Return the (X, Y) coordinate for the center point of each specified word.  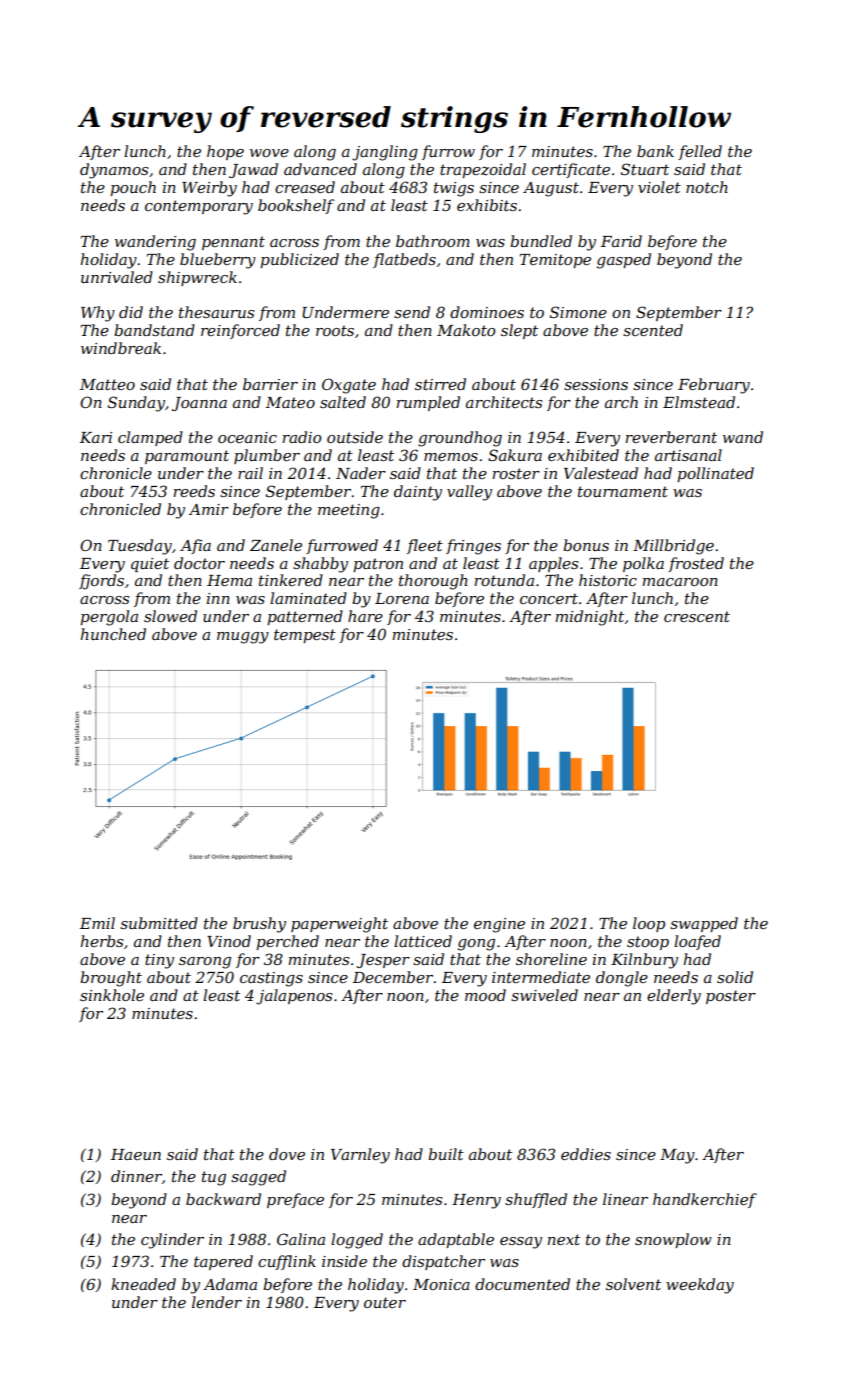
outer (385, 1302)
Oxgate (349, 386)
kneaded (143, 1284)
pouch (133, 188)
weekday (700, 1286)
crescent (697, 616)
